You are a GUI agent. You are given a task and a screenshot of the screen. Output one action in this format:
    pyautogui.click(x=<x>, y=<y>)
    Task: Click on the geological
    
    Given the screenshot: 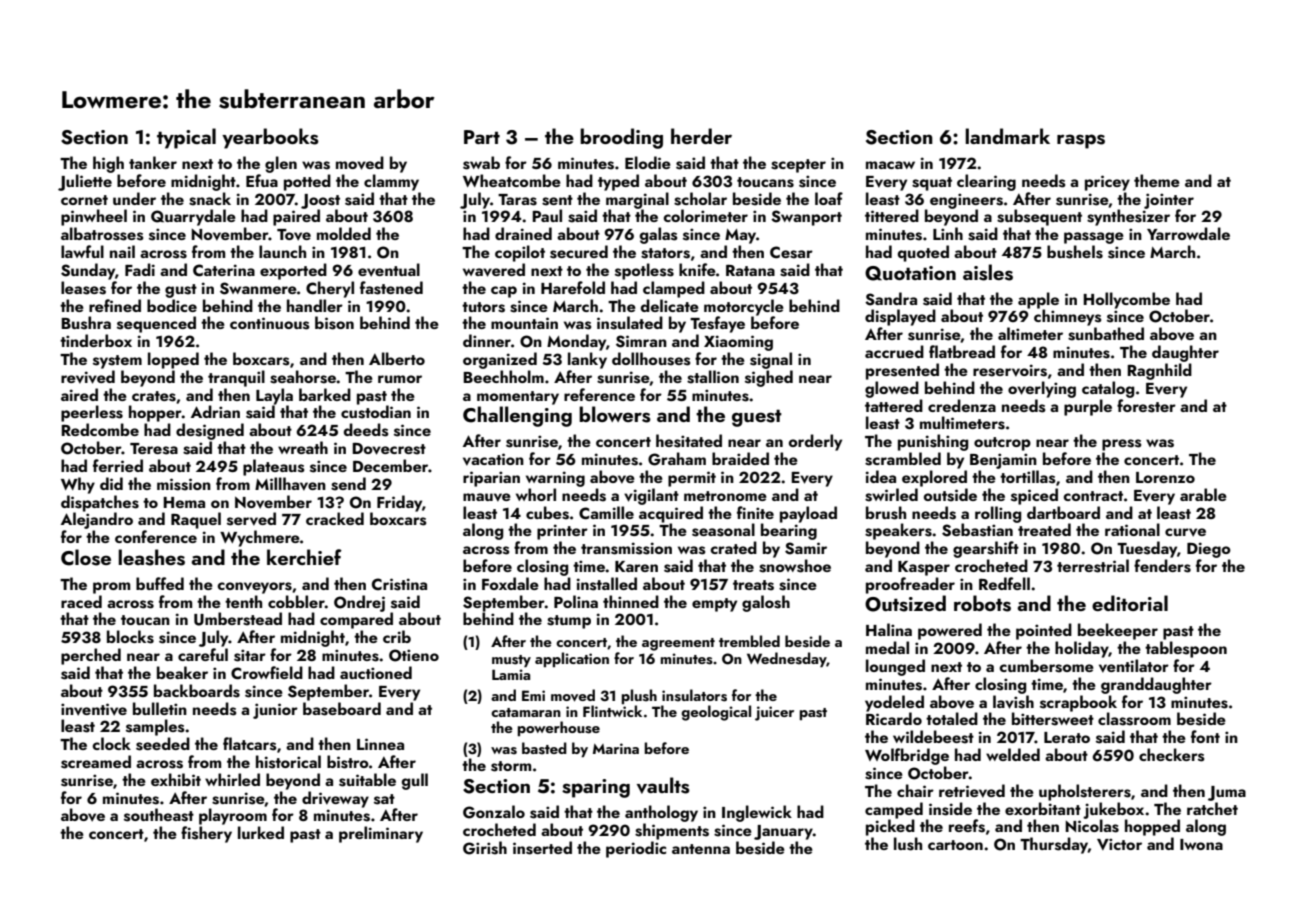 What is the action you would take?
    pyautogui.click(x=716, y=713)
